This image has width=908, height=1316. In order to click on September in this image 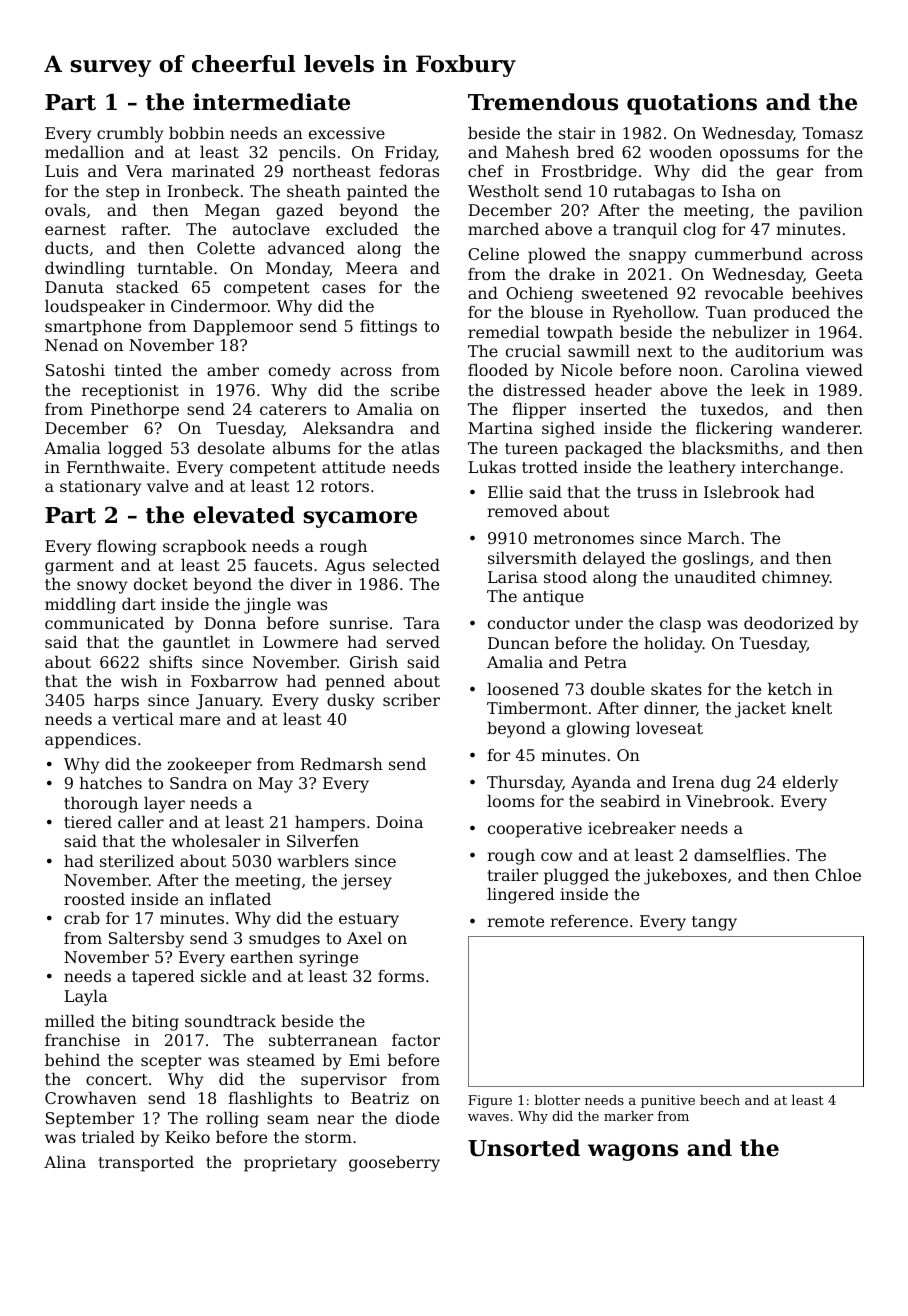, I will do `click(90, 1120)`.
